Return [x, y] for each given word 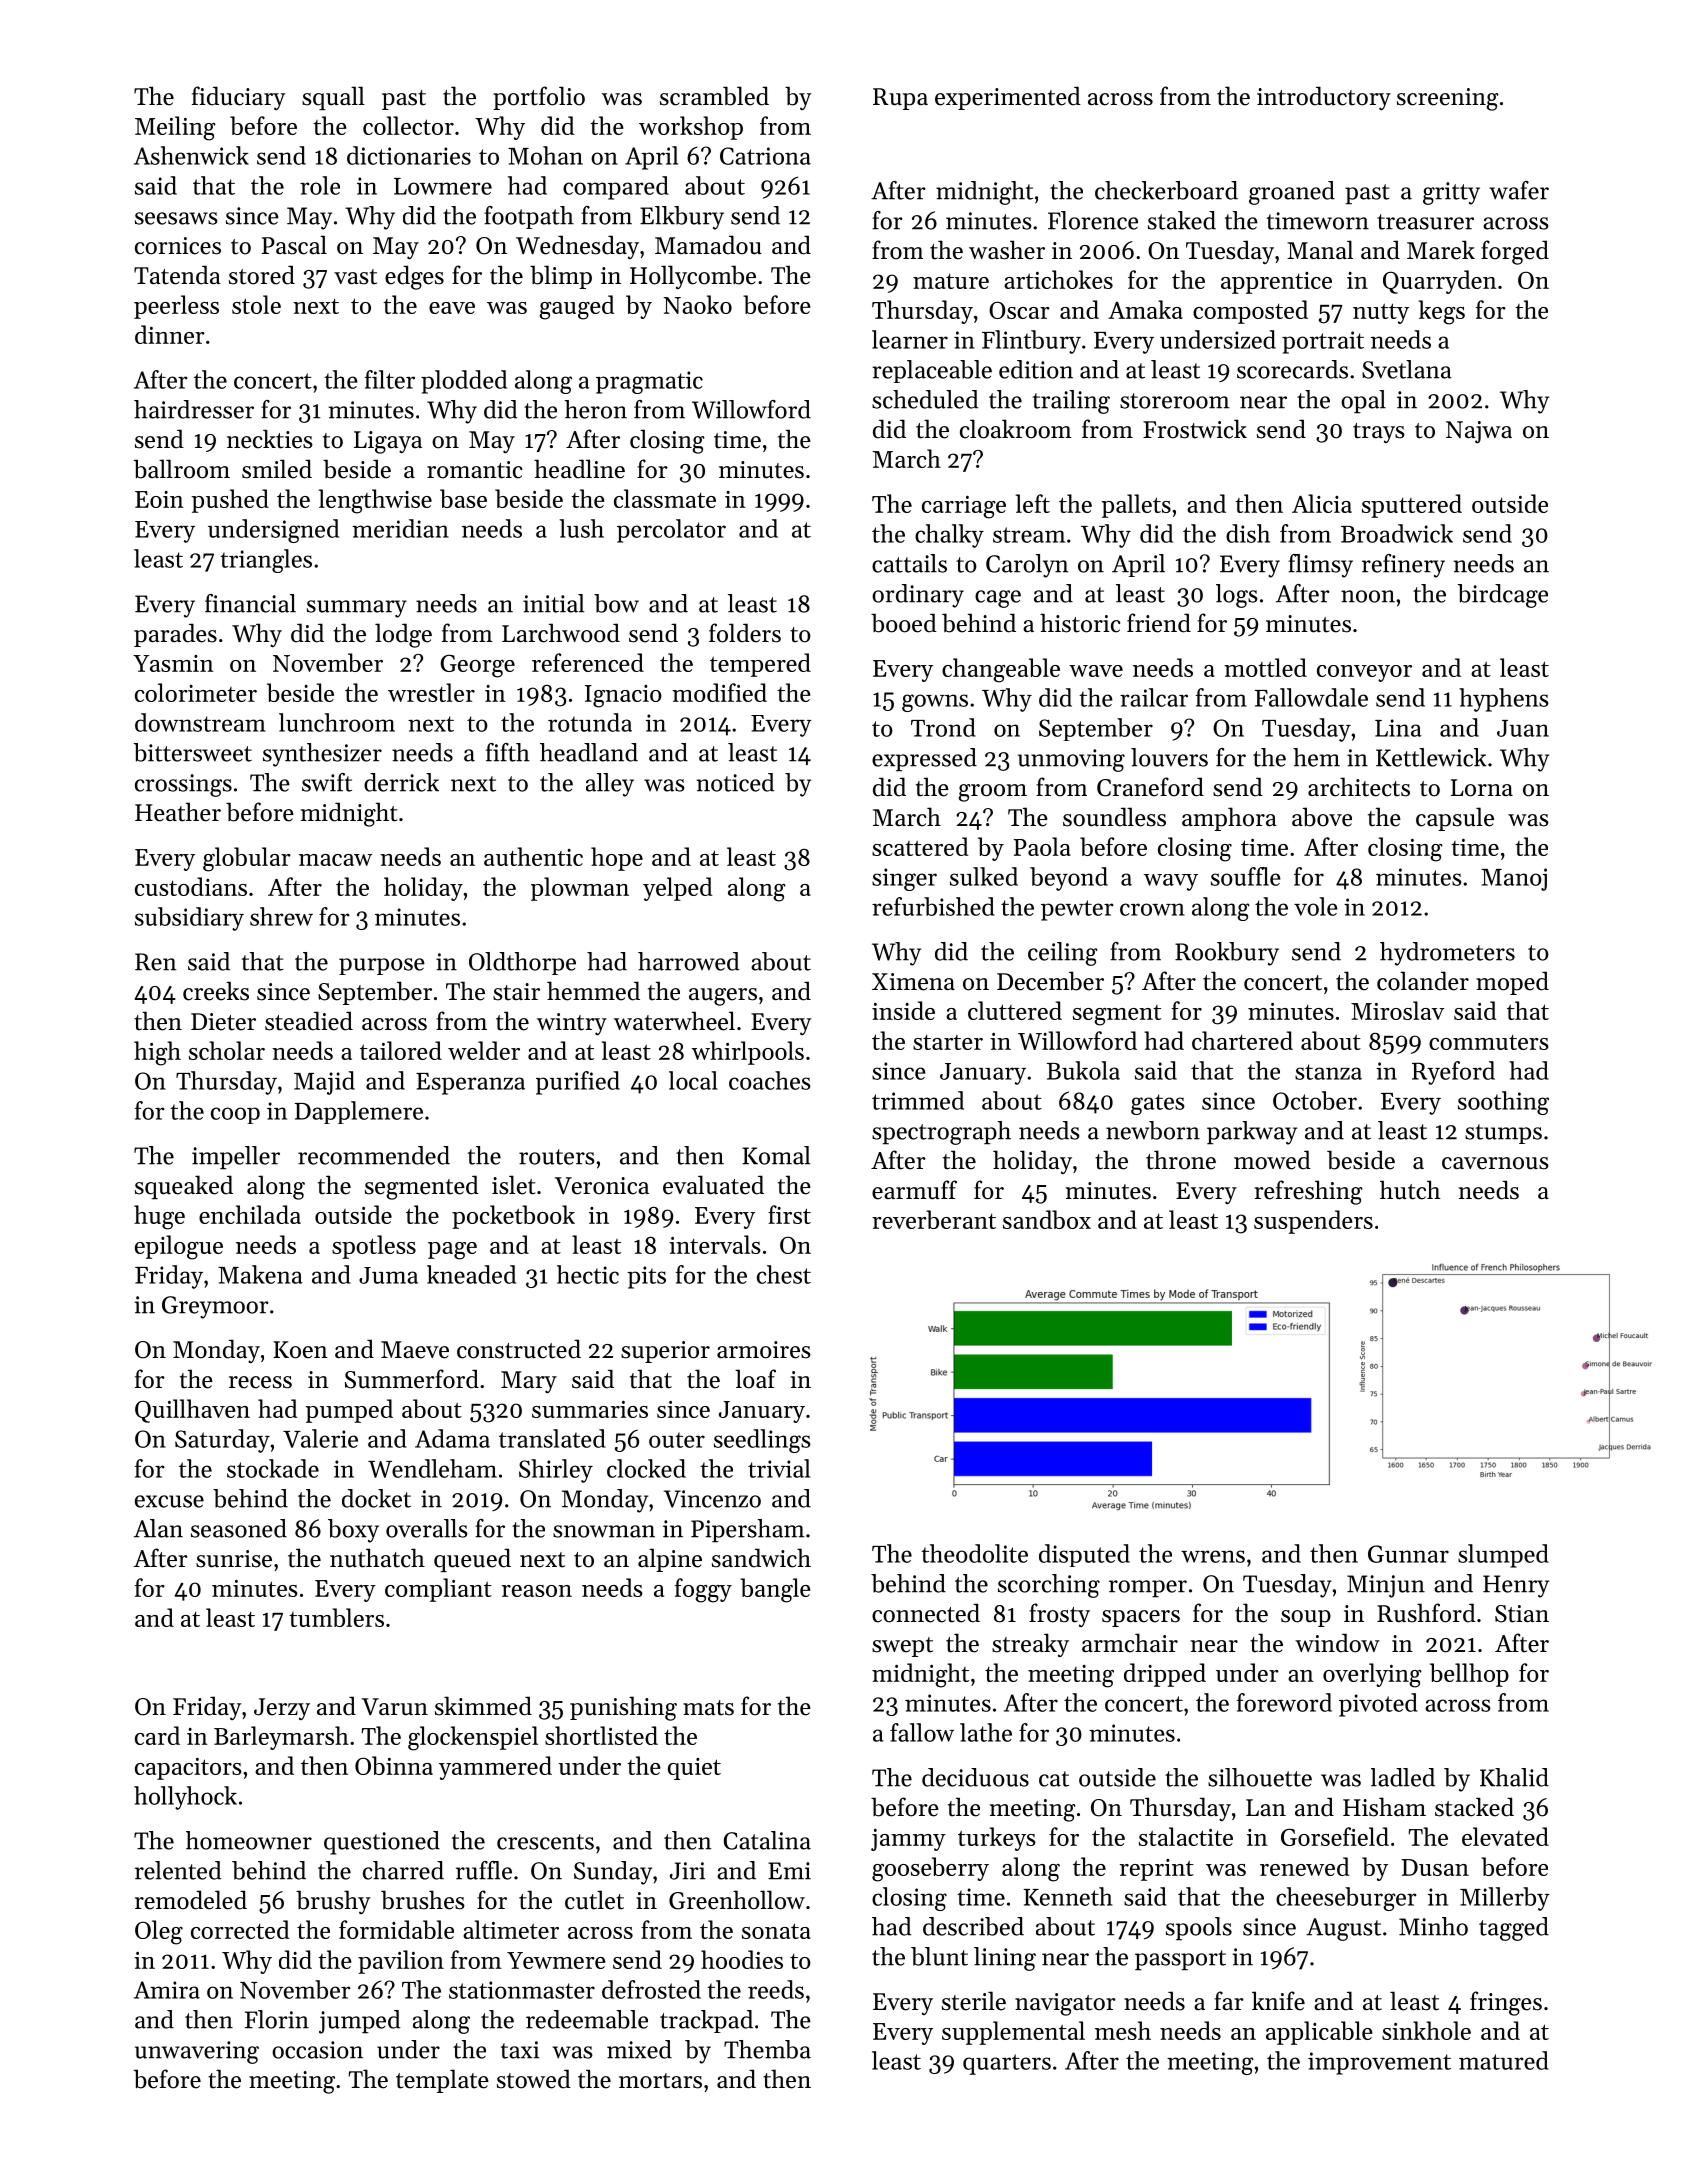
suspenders [1313, 1222]
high [157, 1053]
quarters [1007, 2064]
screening [1448, 99]
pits [646, 1277]
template [442, 2081]
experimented [1008, 98]
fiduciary [238, 98]
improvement [1379, 2063]
